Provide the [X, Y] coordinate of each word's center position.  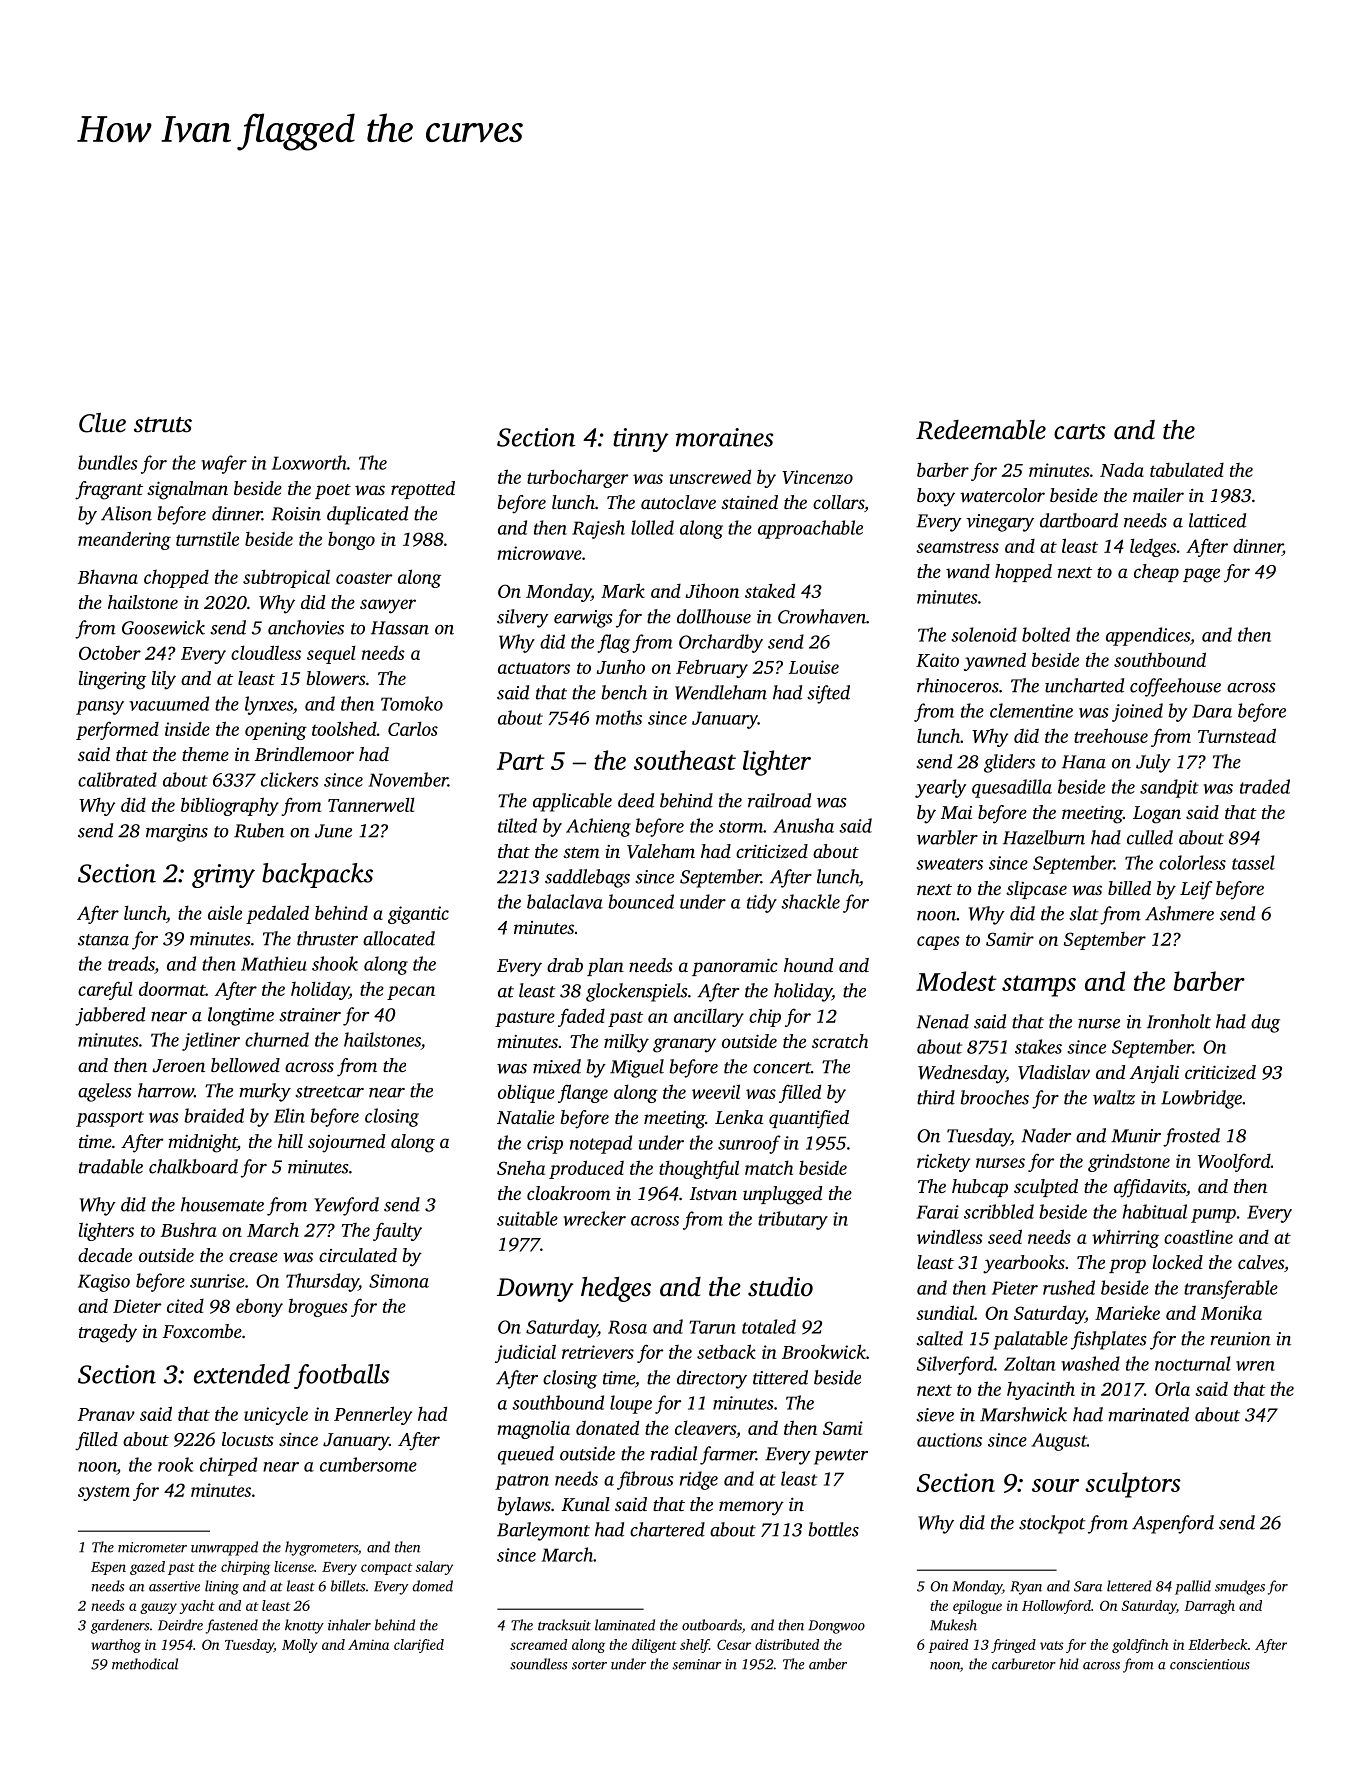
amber [828, 1664]
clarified [419, 1646]
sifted [828, 694]
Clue [102, 423]
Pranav [106, 1414]
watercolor [1002, 495]
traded [1265, 786]
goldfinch [1140, 1646]
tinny [641, 440]
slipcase [1036, 890]
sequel [331, 654]
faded [581, 1017]
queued [526, 1455]
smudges [1240, 1587]
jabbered [110, 1016]
